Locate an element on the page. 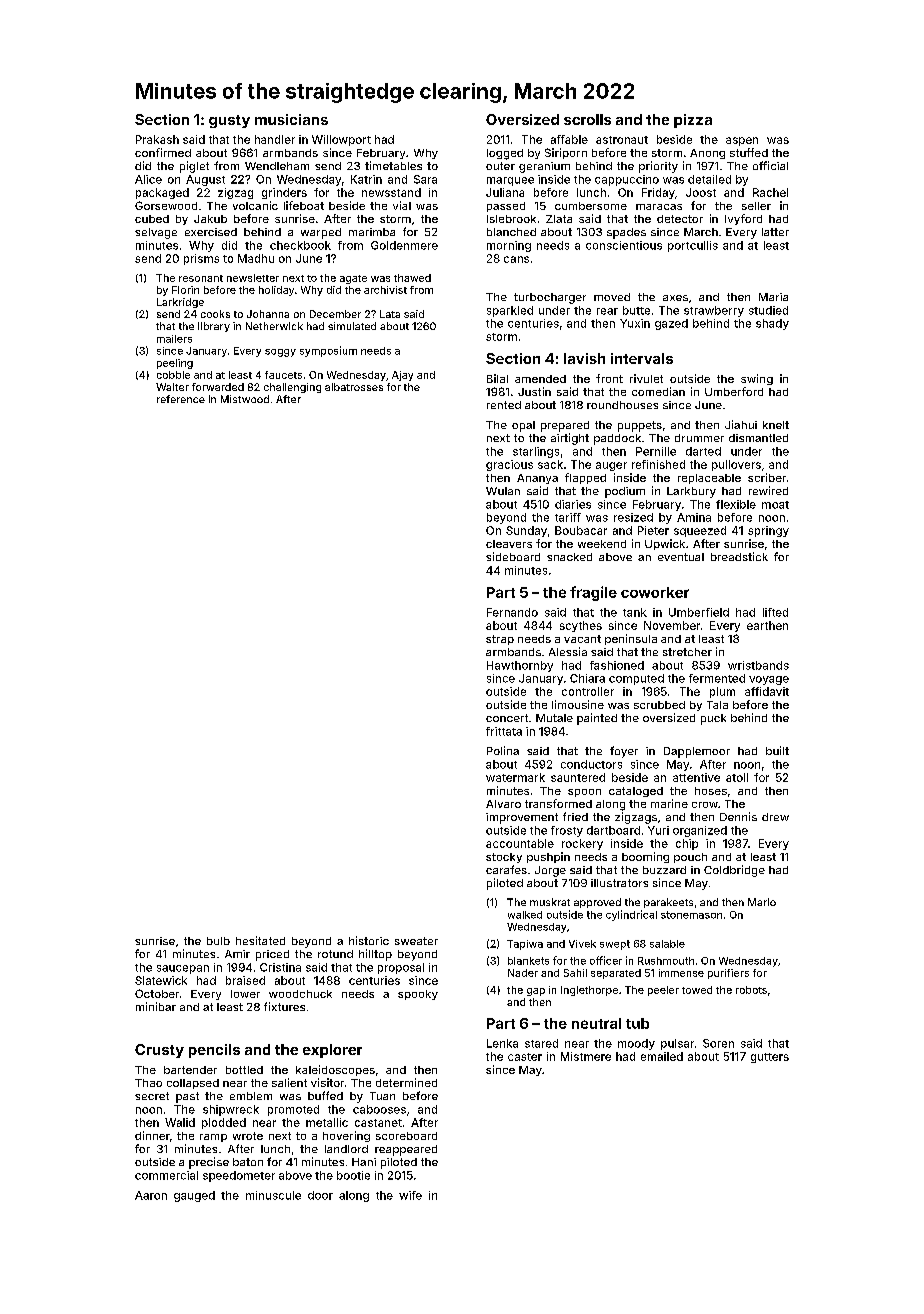 This page has width=924, height=1314. Katrin is located at coordinates (366, 179).
